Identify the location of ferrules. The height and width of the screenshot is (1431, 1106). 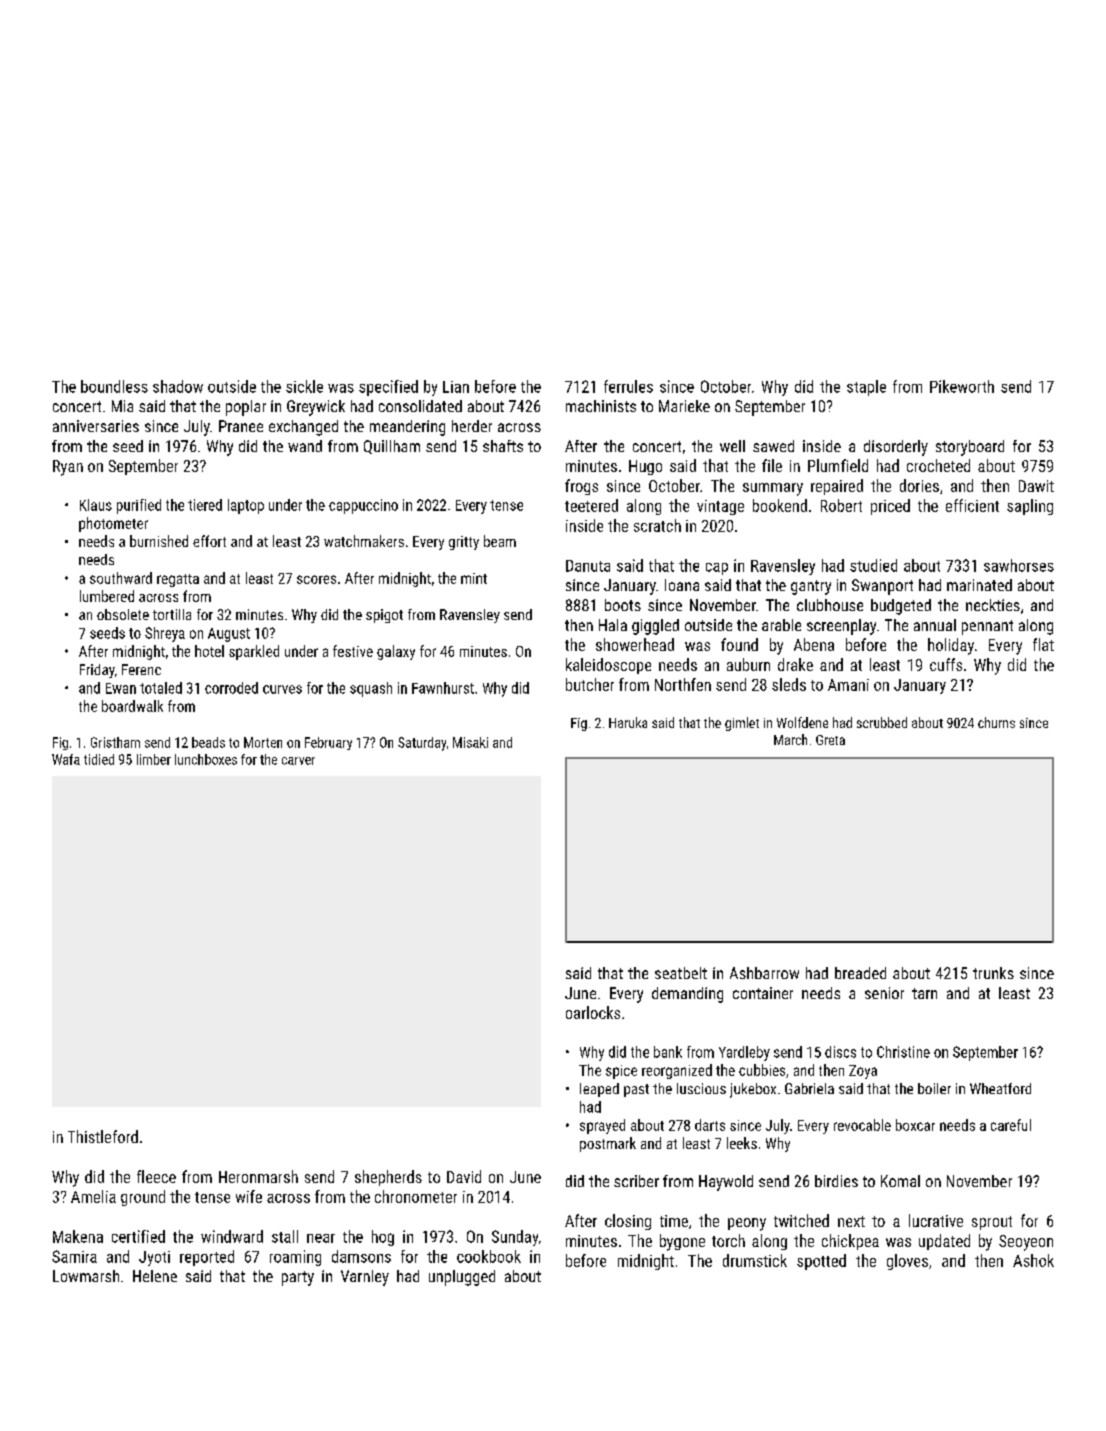
(628, 386).
